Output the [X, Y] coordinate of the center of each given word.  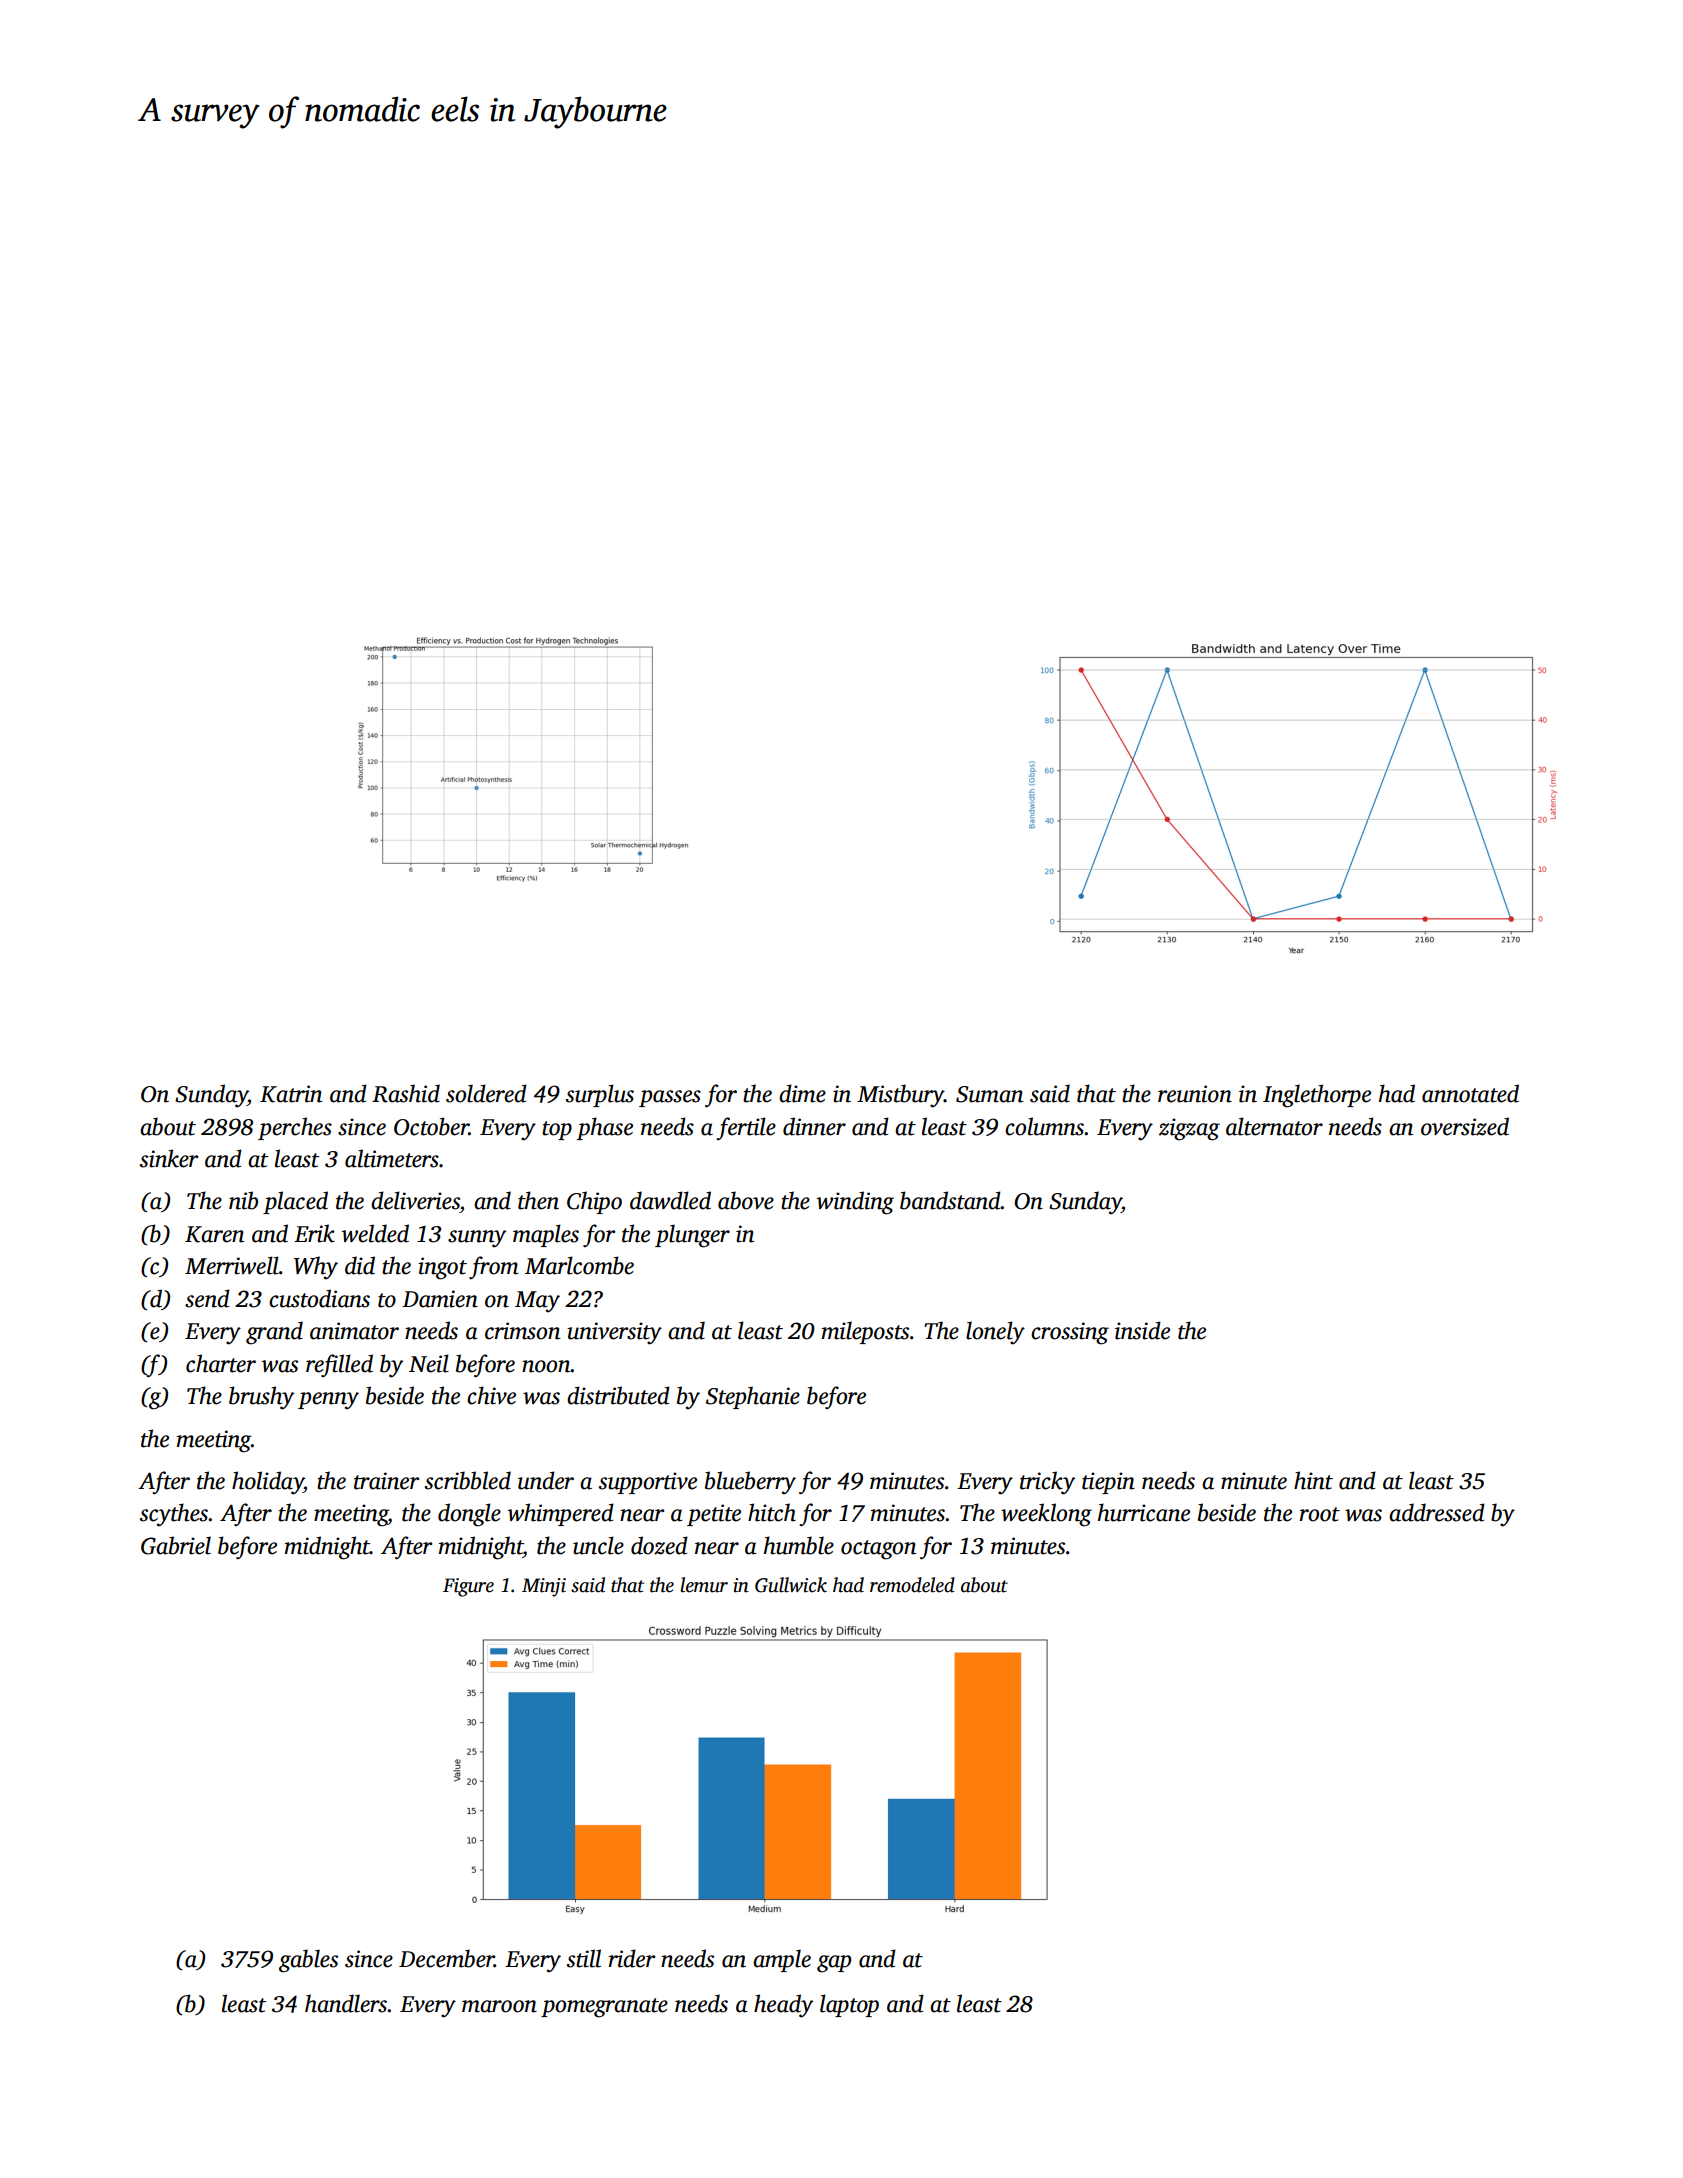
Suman [989, 1094]
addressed [1437, 1512]
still [584, 1958]
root [1320, 1514]
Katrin [291, 1094]
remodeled [912, 1585]
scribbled [468, 1480]
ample [782, 1960]
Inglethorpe [1317, 1096]
